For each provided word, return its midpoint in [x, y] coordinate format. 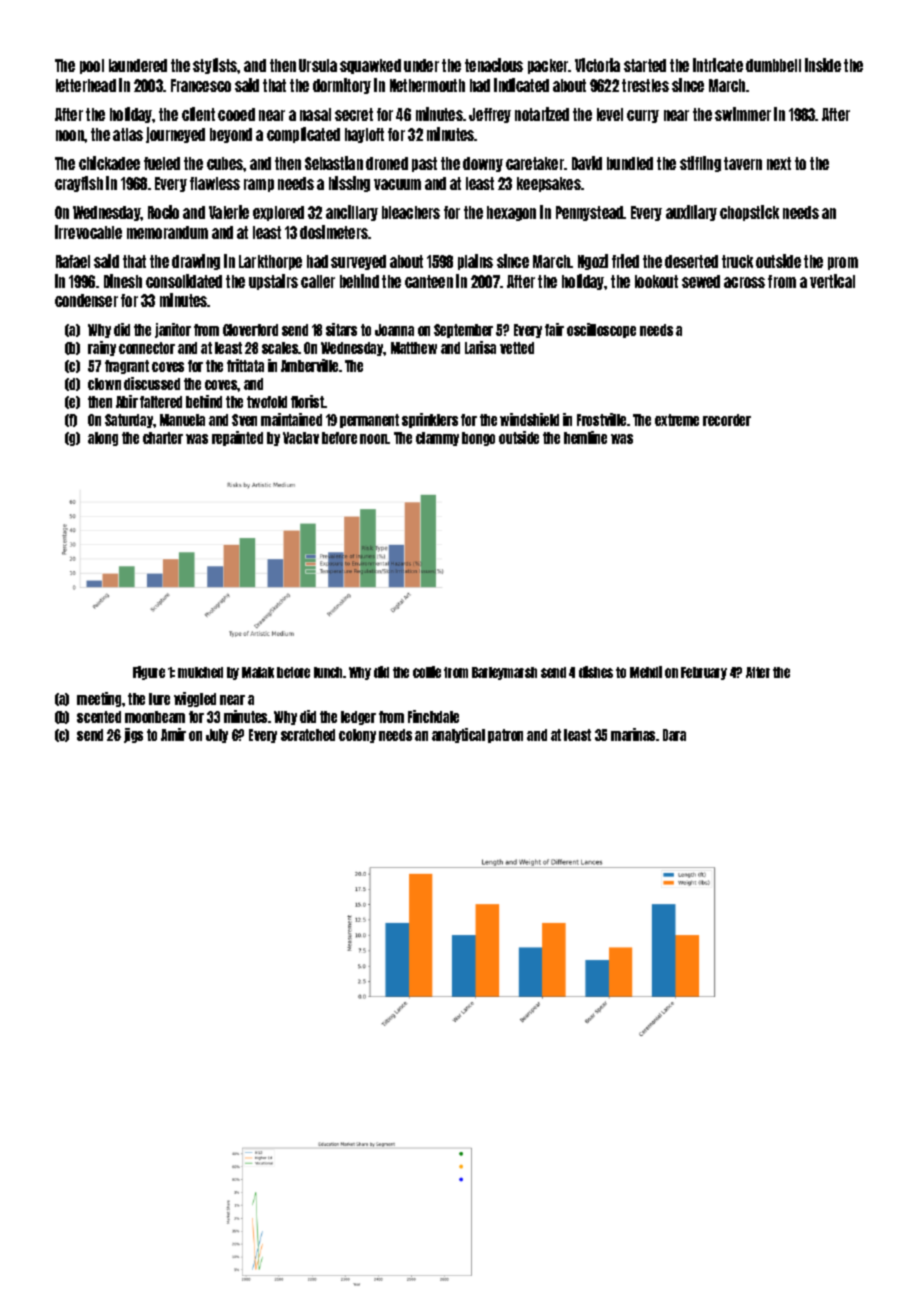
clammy [437, 439]
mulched [200, 672]
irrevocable [88, 232]
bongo [478, 439]
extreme [677, 420]
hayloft [364, 135]
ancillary [352, 213]
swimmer [743, 114]
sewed [701, 281]
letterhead [86, 85]
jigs [133, 735]
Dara [674, 735]
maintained [291, 419]
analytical [458, 735]
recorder [727, 420]
